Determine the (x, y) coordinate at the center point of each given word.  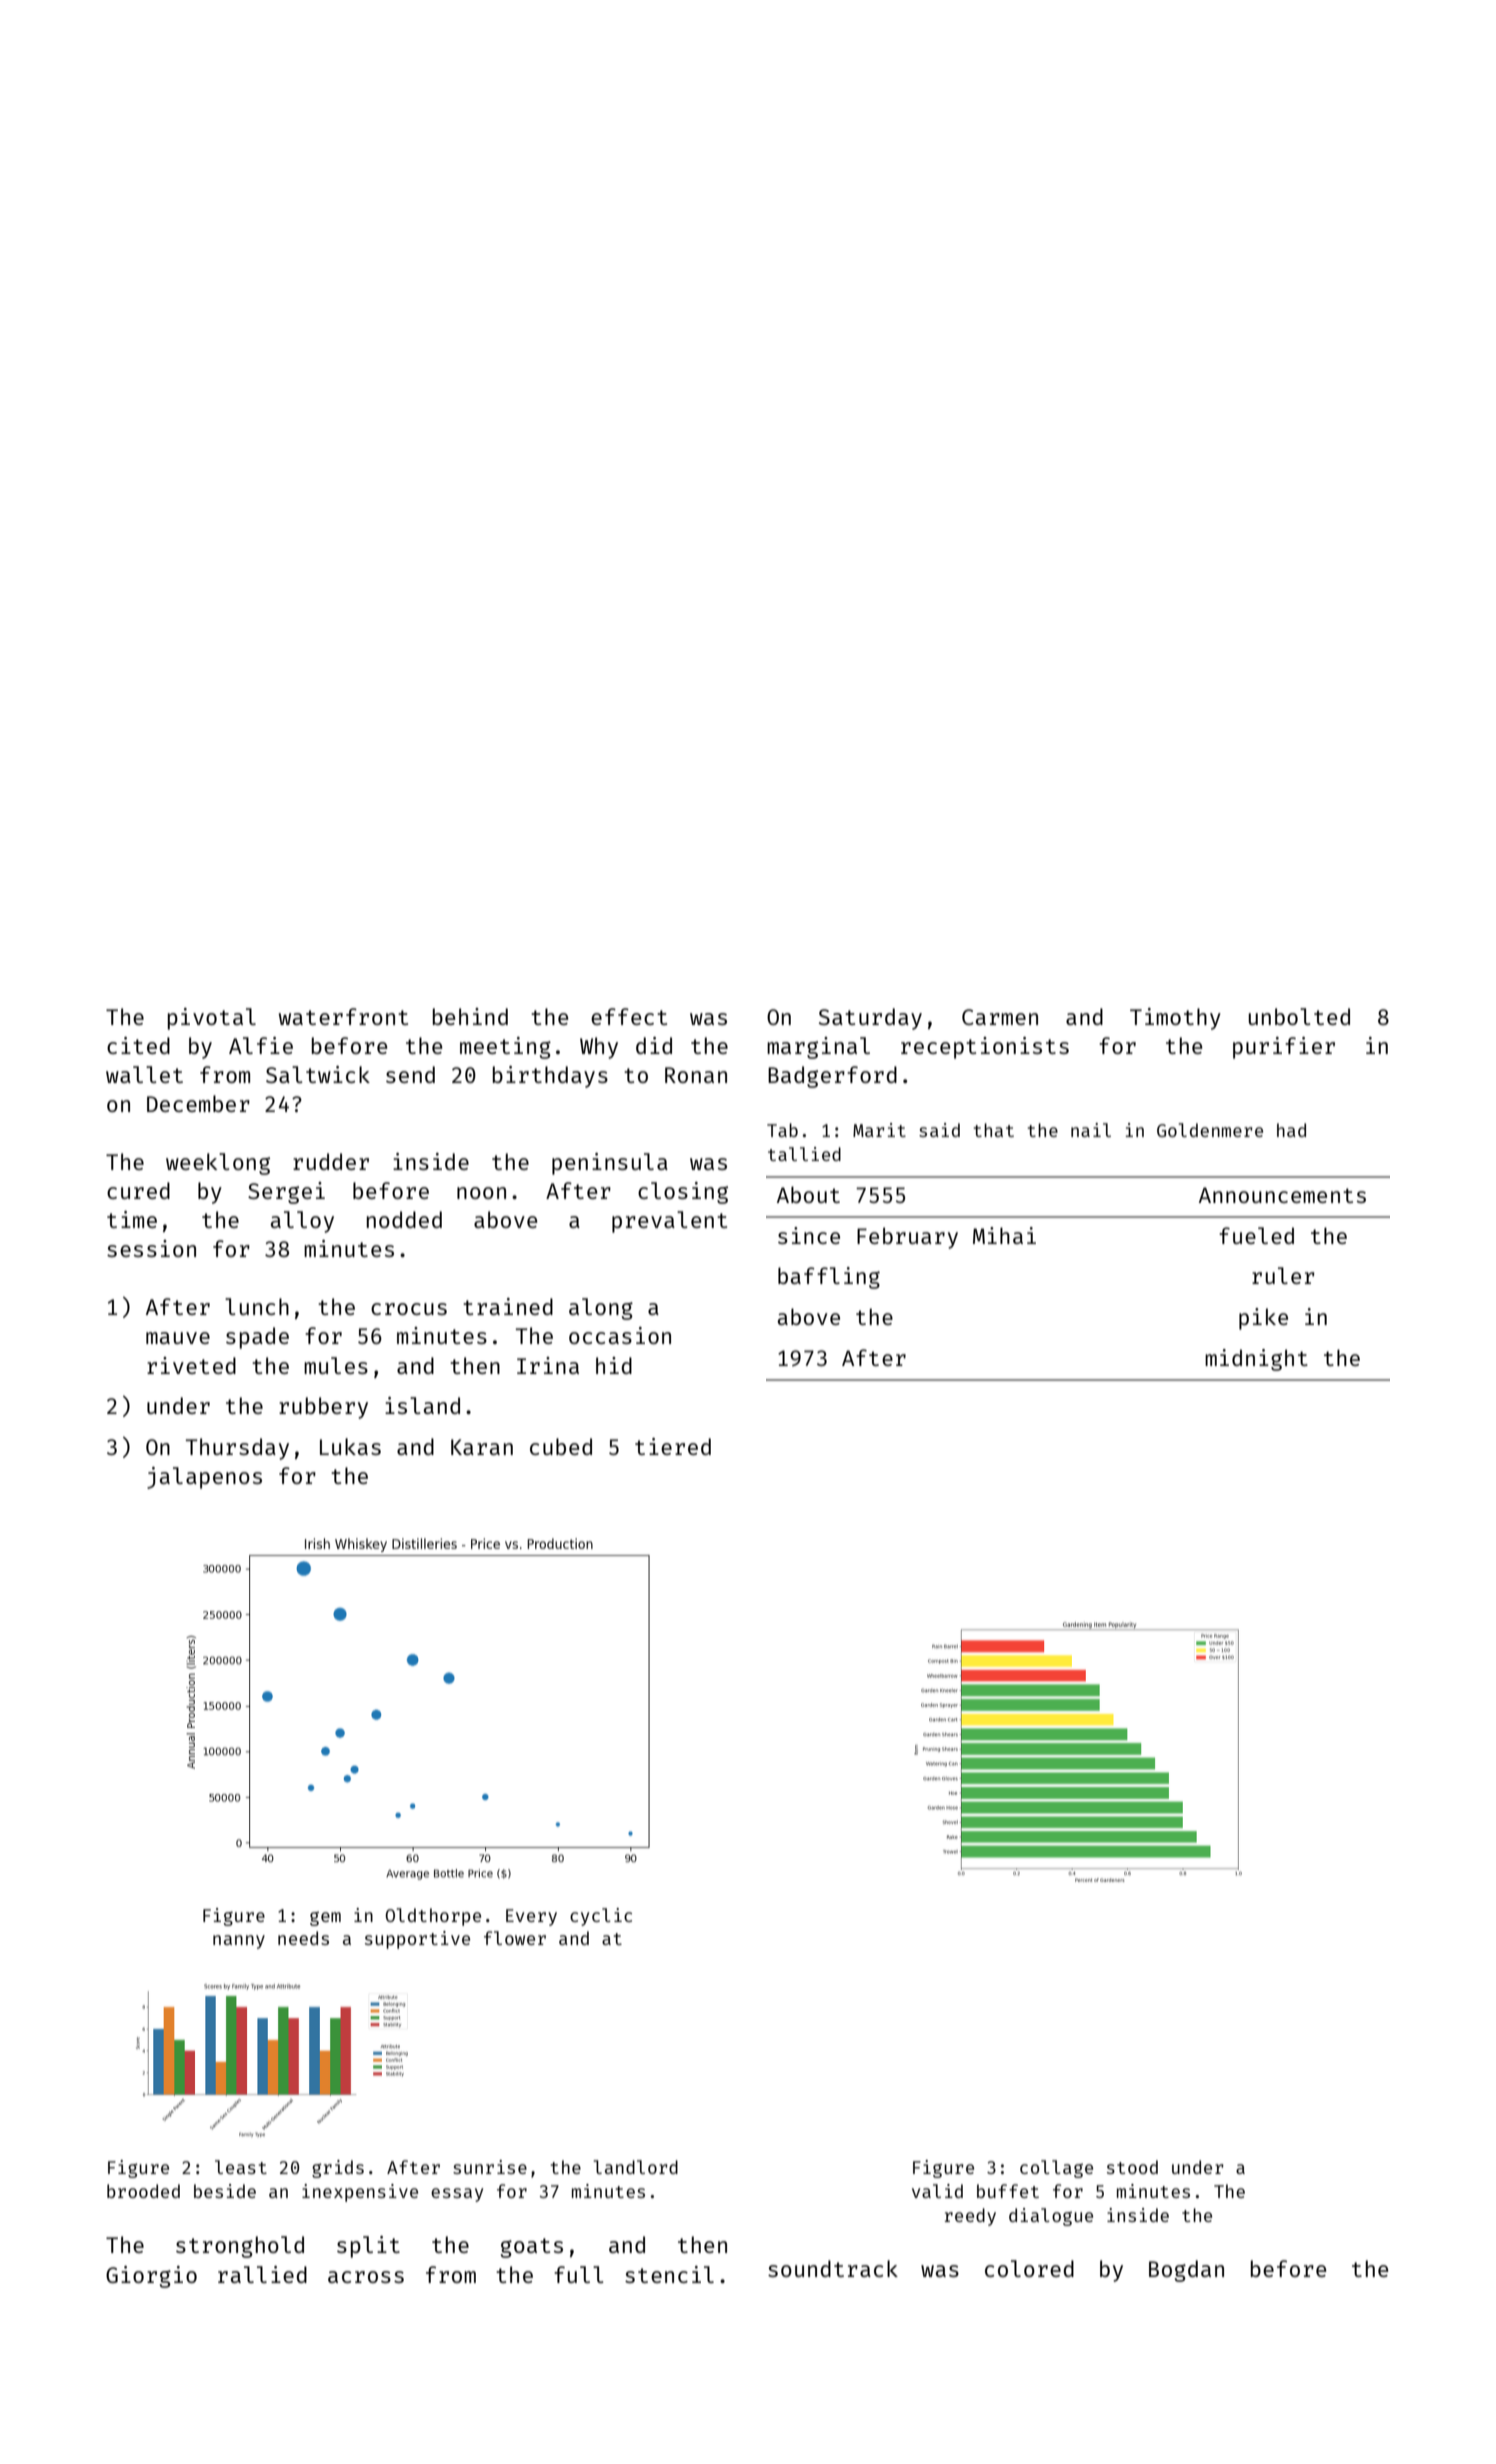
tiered (673, 1446)
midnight (1256, 1360)
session (151, 1248)
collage (1056, 2169)
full (579, 2274)
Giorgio (151, 2277)
